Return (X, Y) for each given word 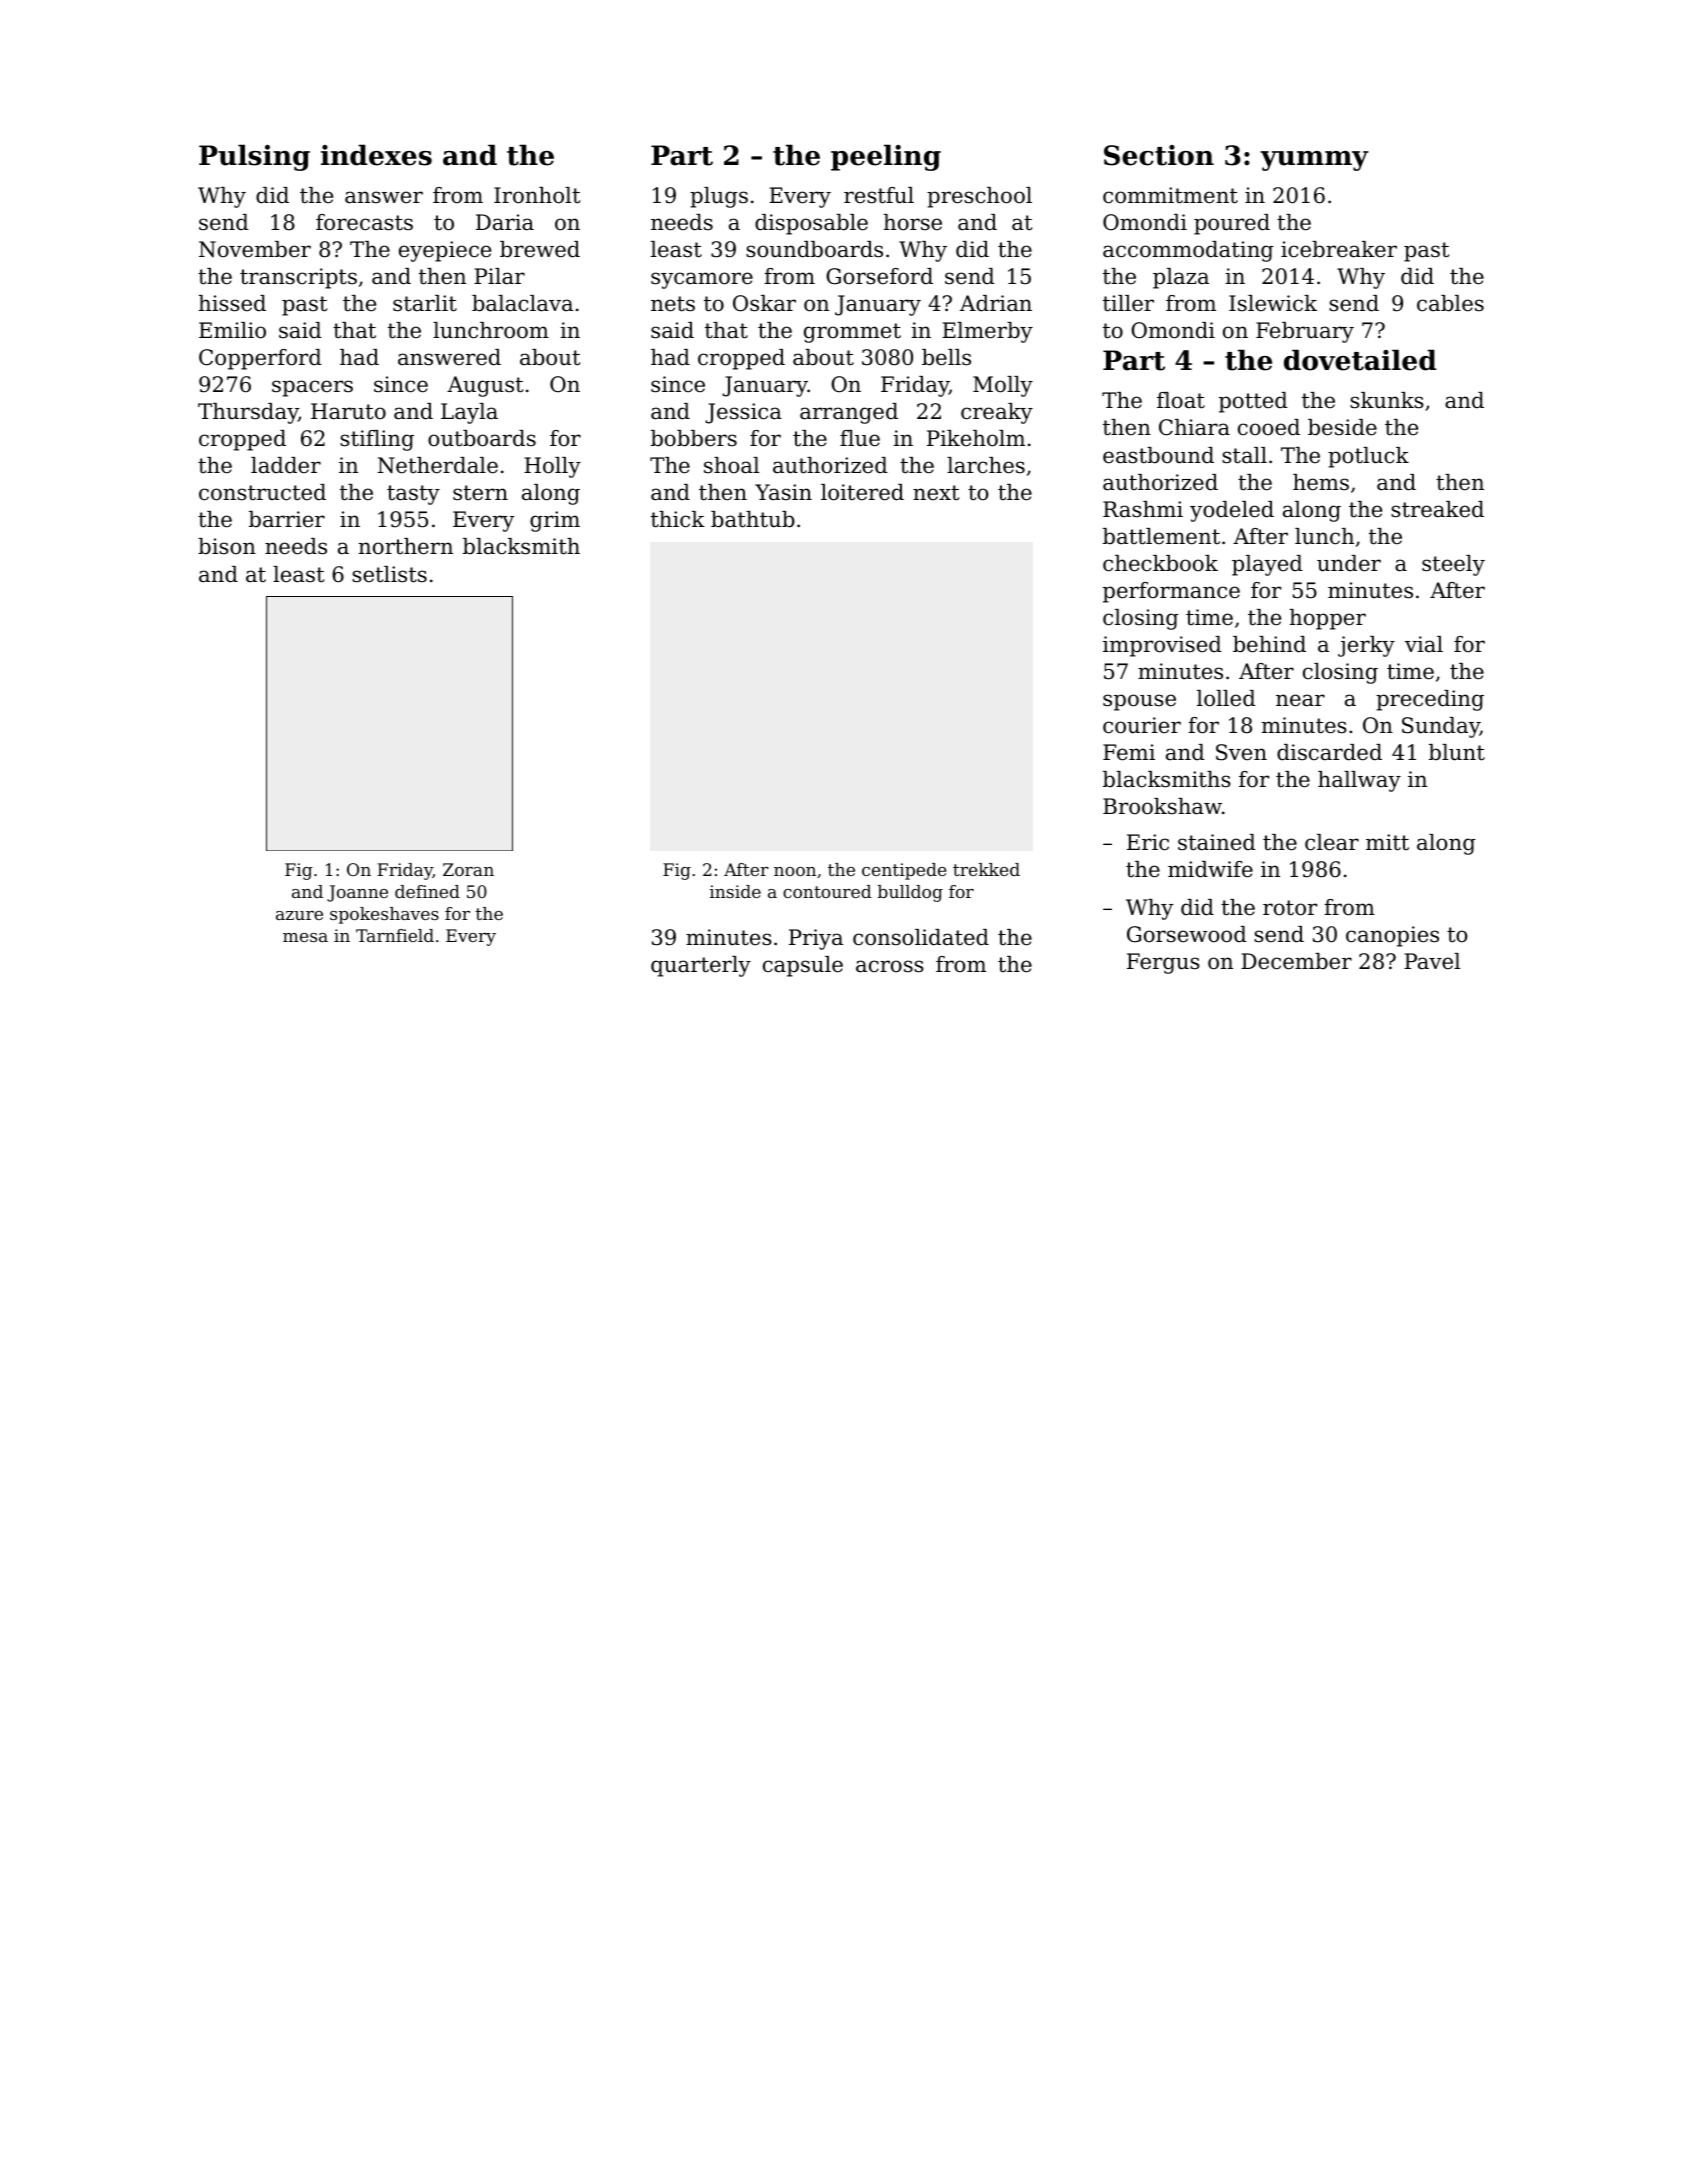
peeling (886, 157)
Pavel (1432, 961)
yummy (1314, 161)
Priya (816, 939)
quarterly (701, 966)
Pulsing (254, 157)
